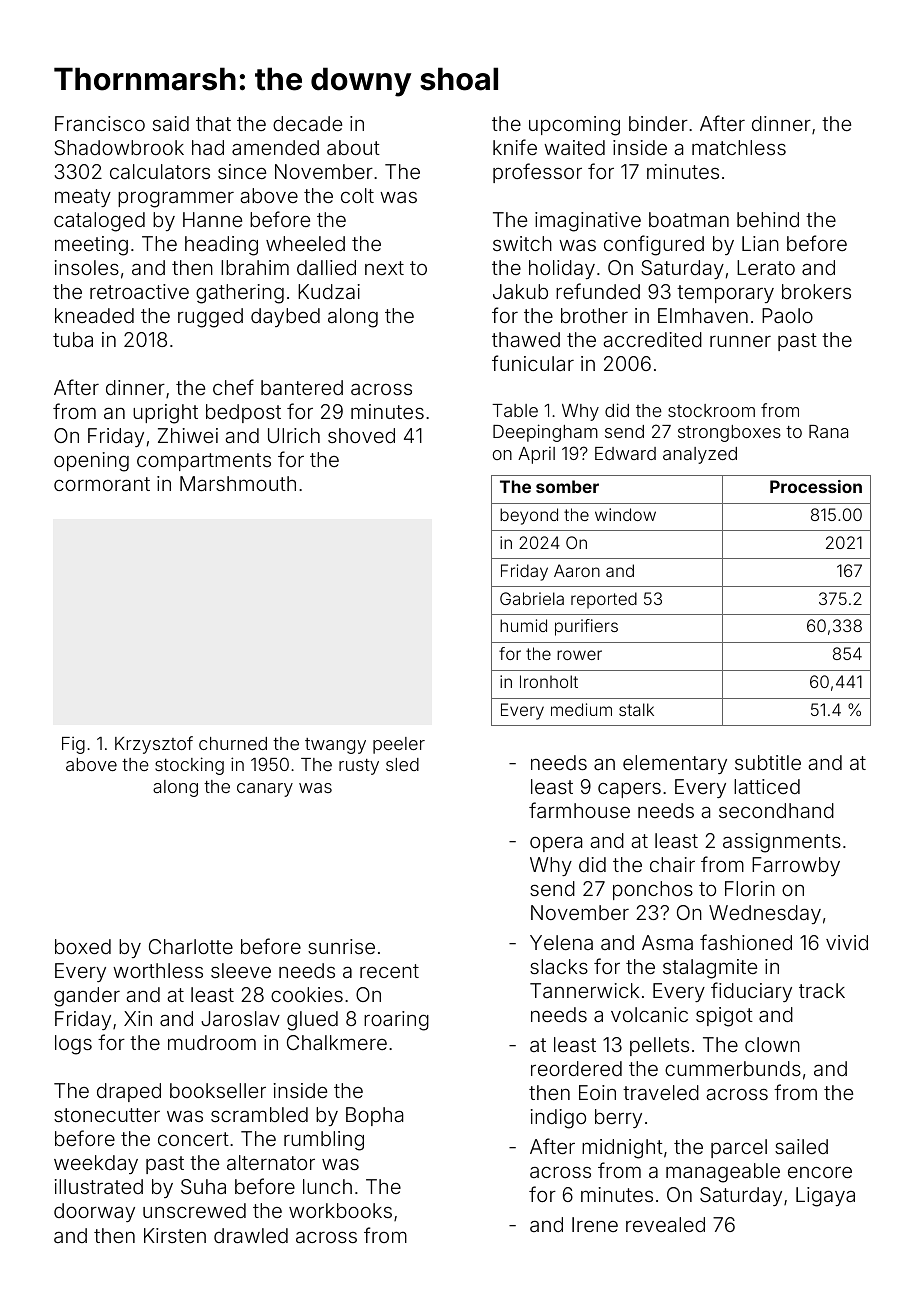  I want to click on matchless, so click(739, 147).
